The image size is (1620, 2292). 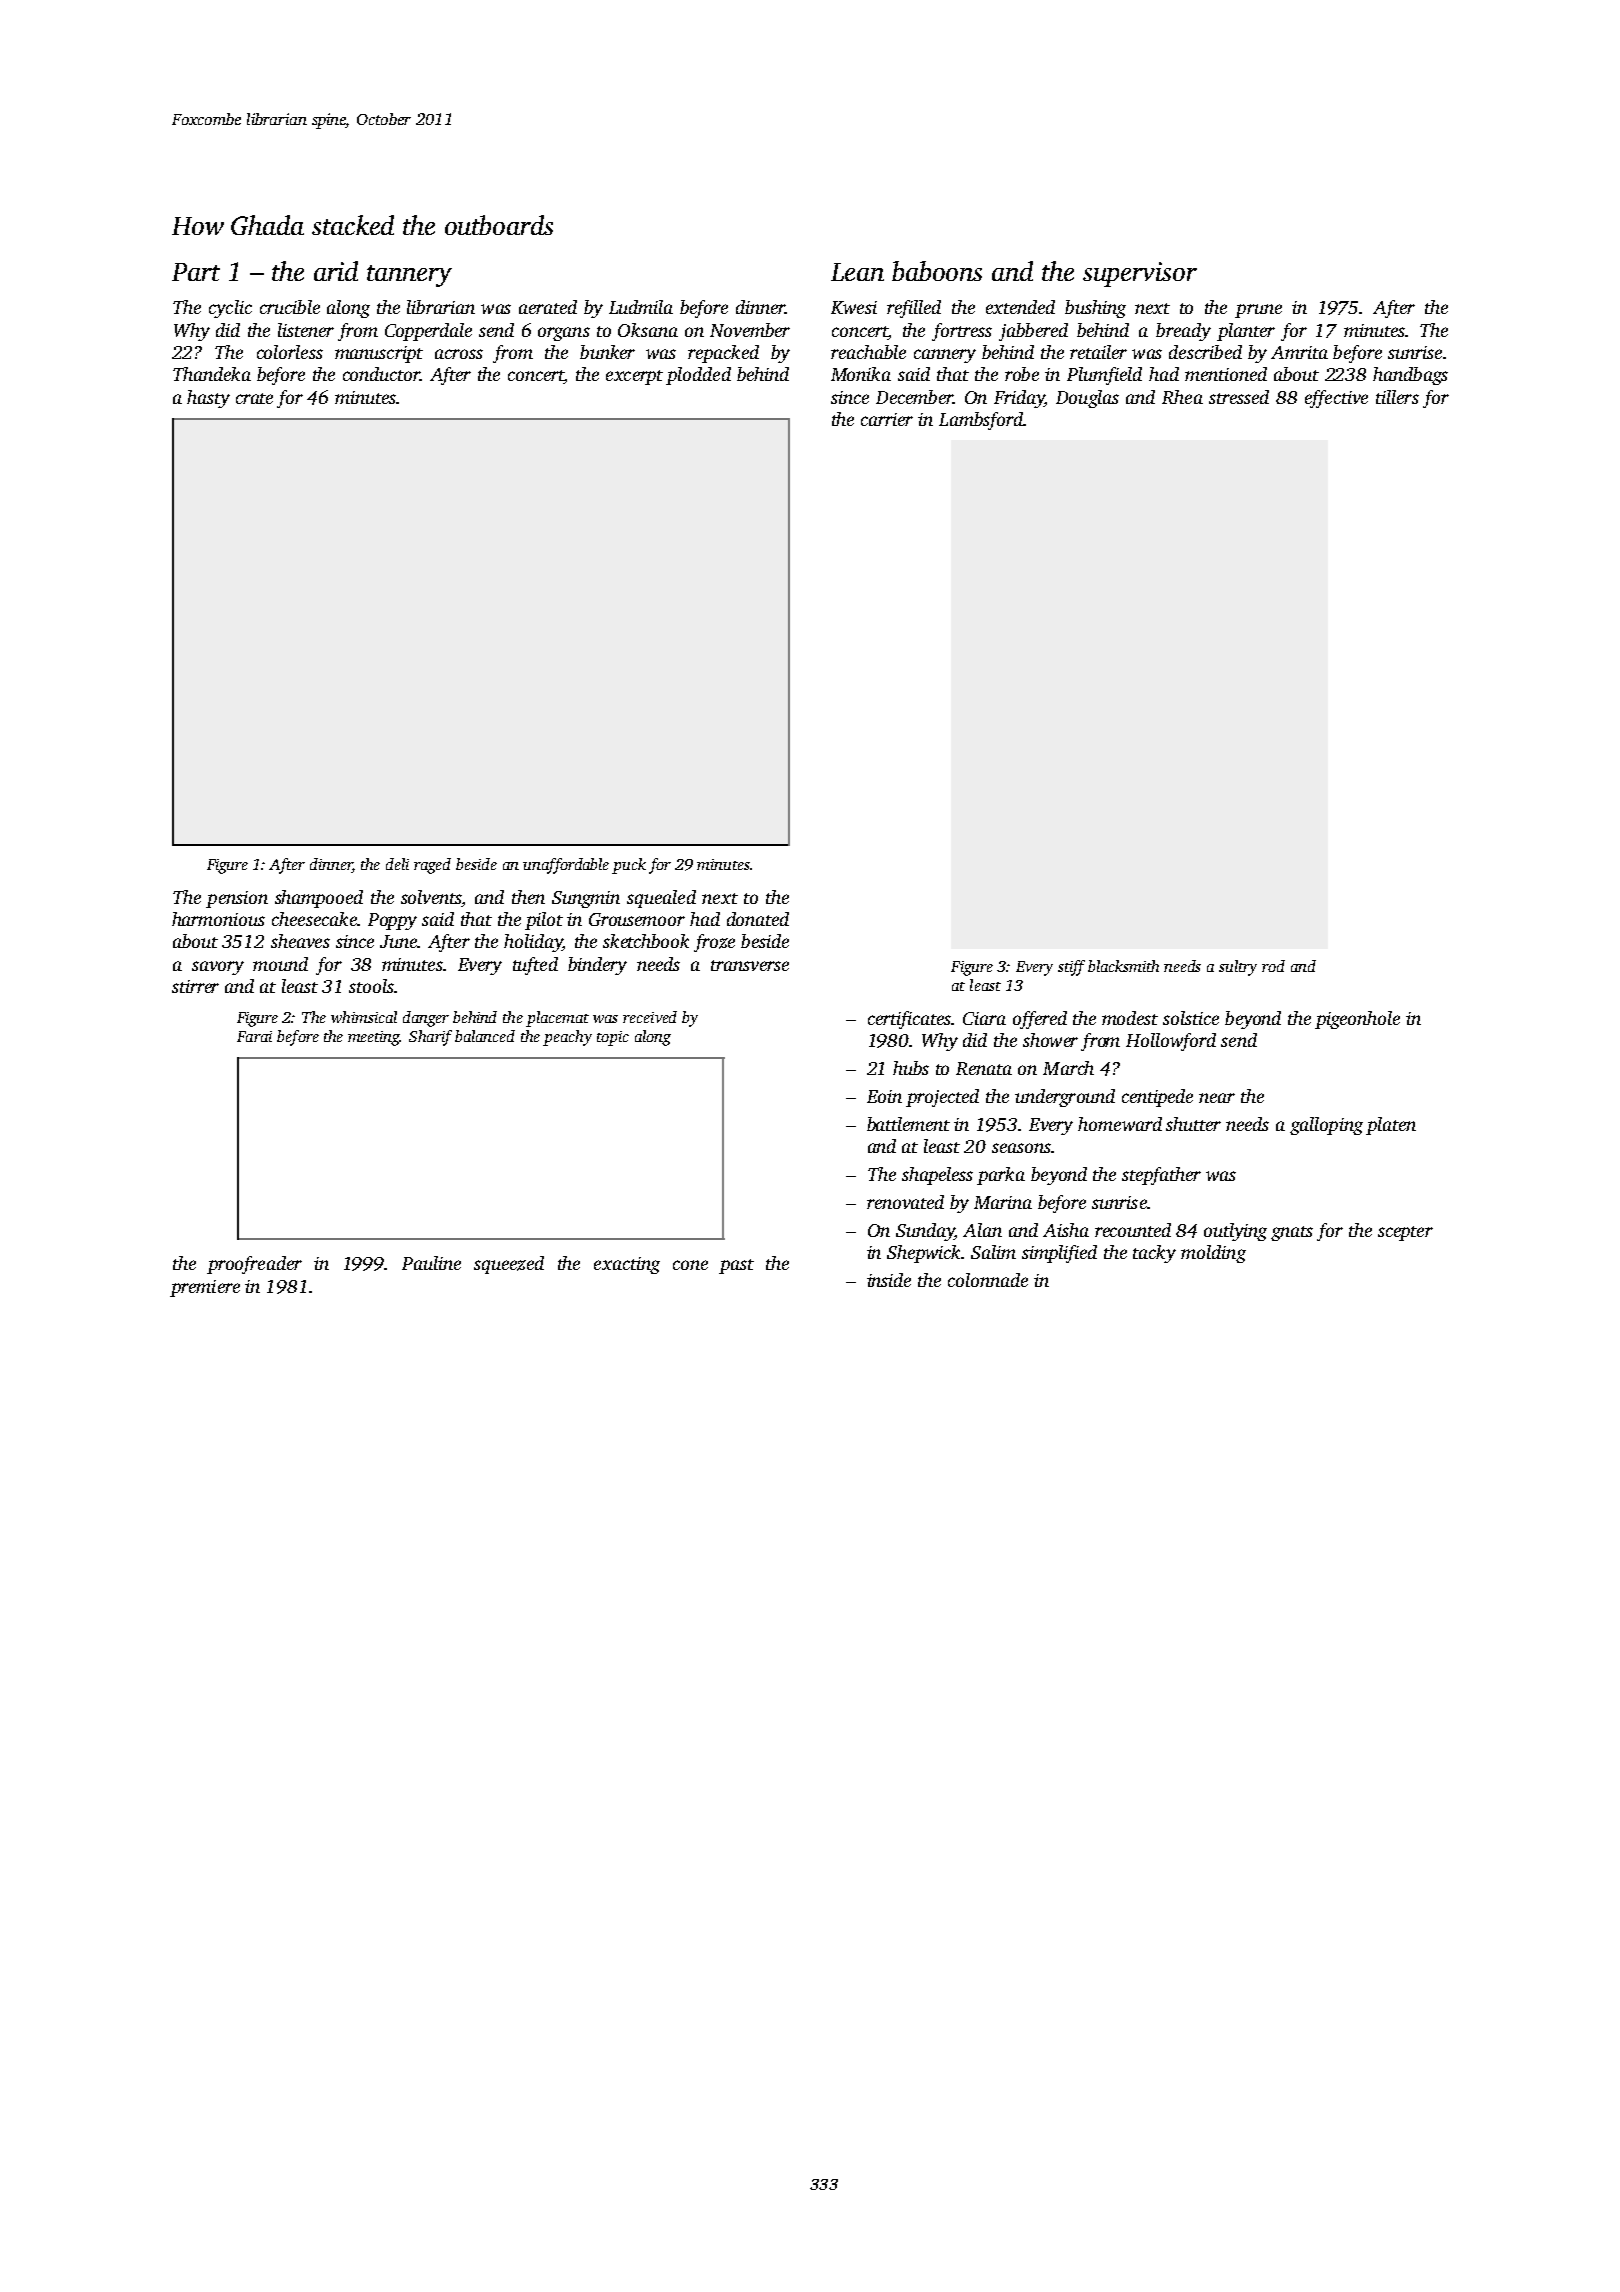 What do you see at coordinates (723, 354) in the screenshot?
I see `repacked` at bounding box center [723, 354].
